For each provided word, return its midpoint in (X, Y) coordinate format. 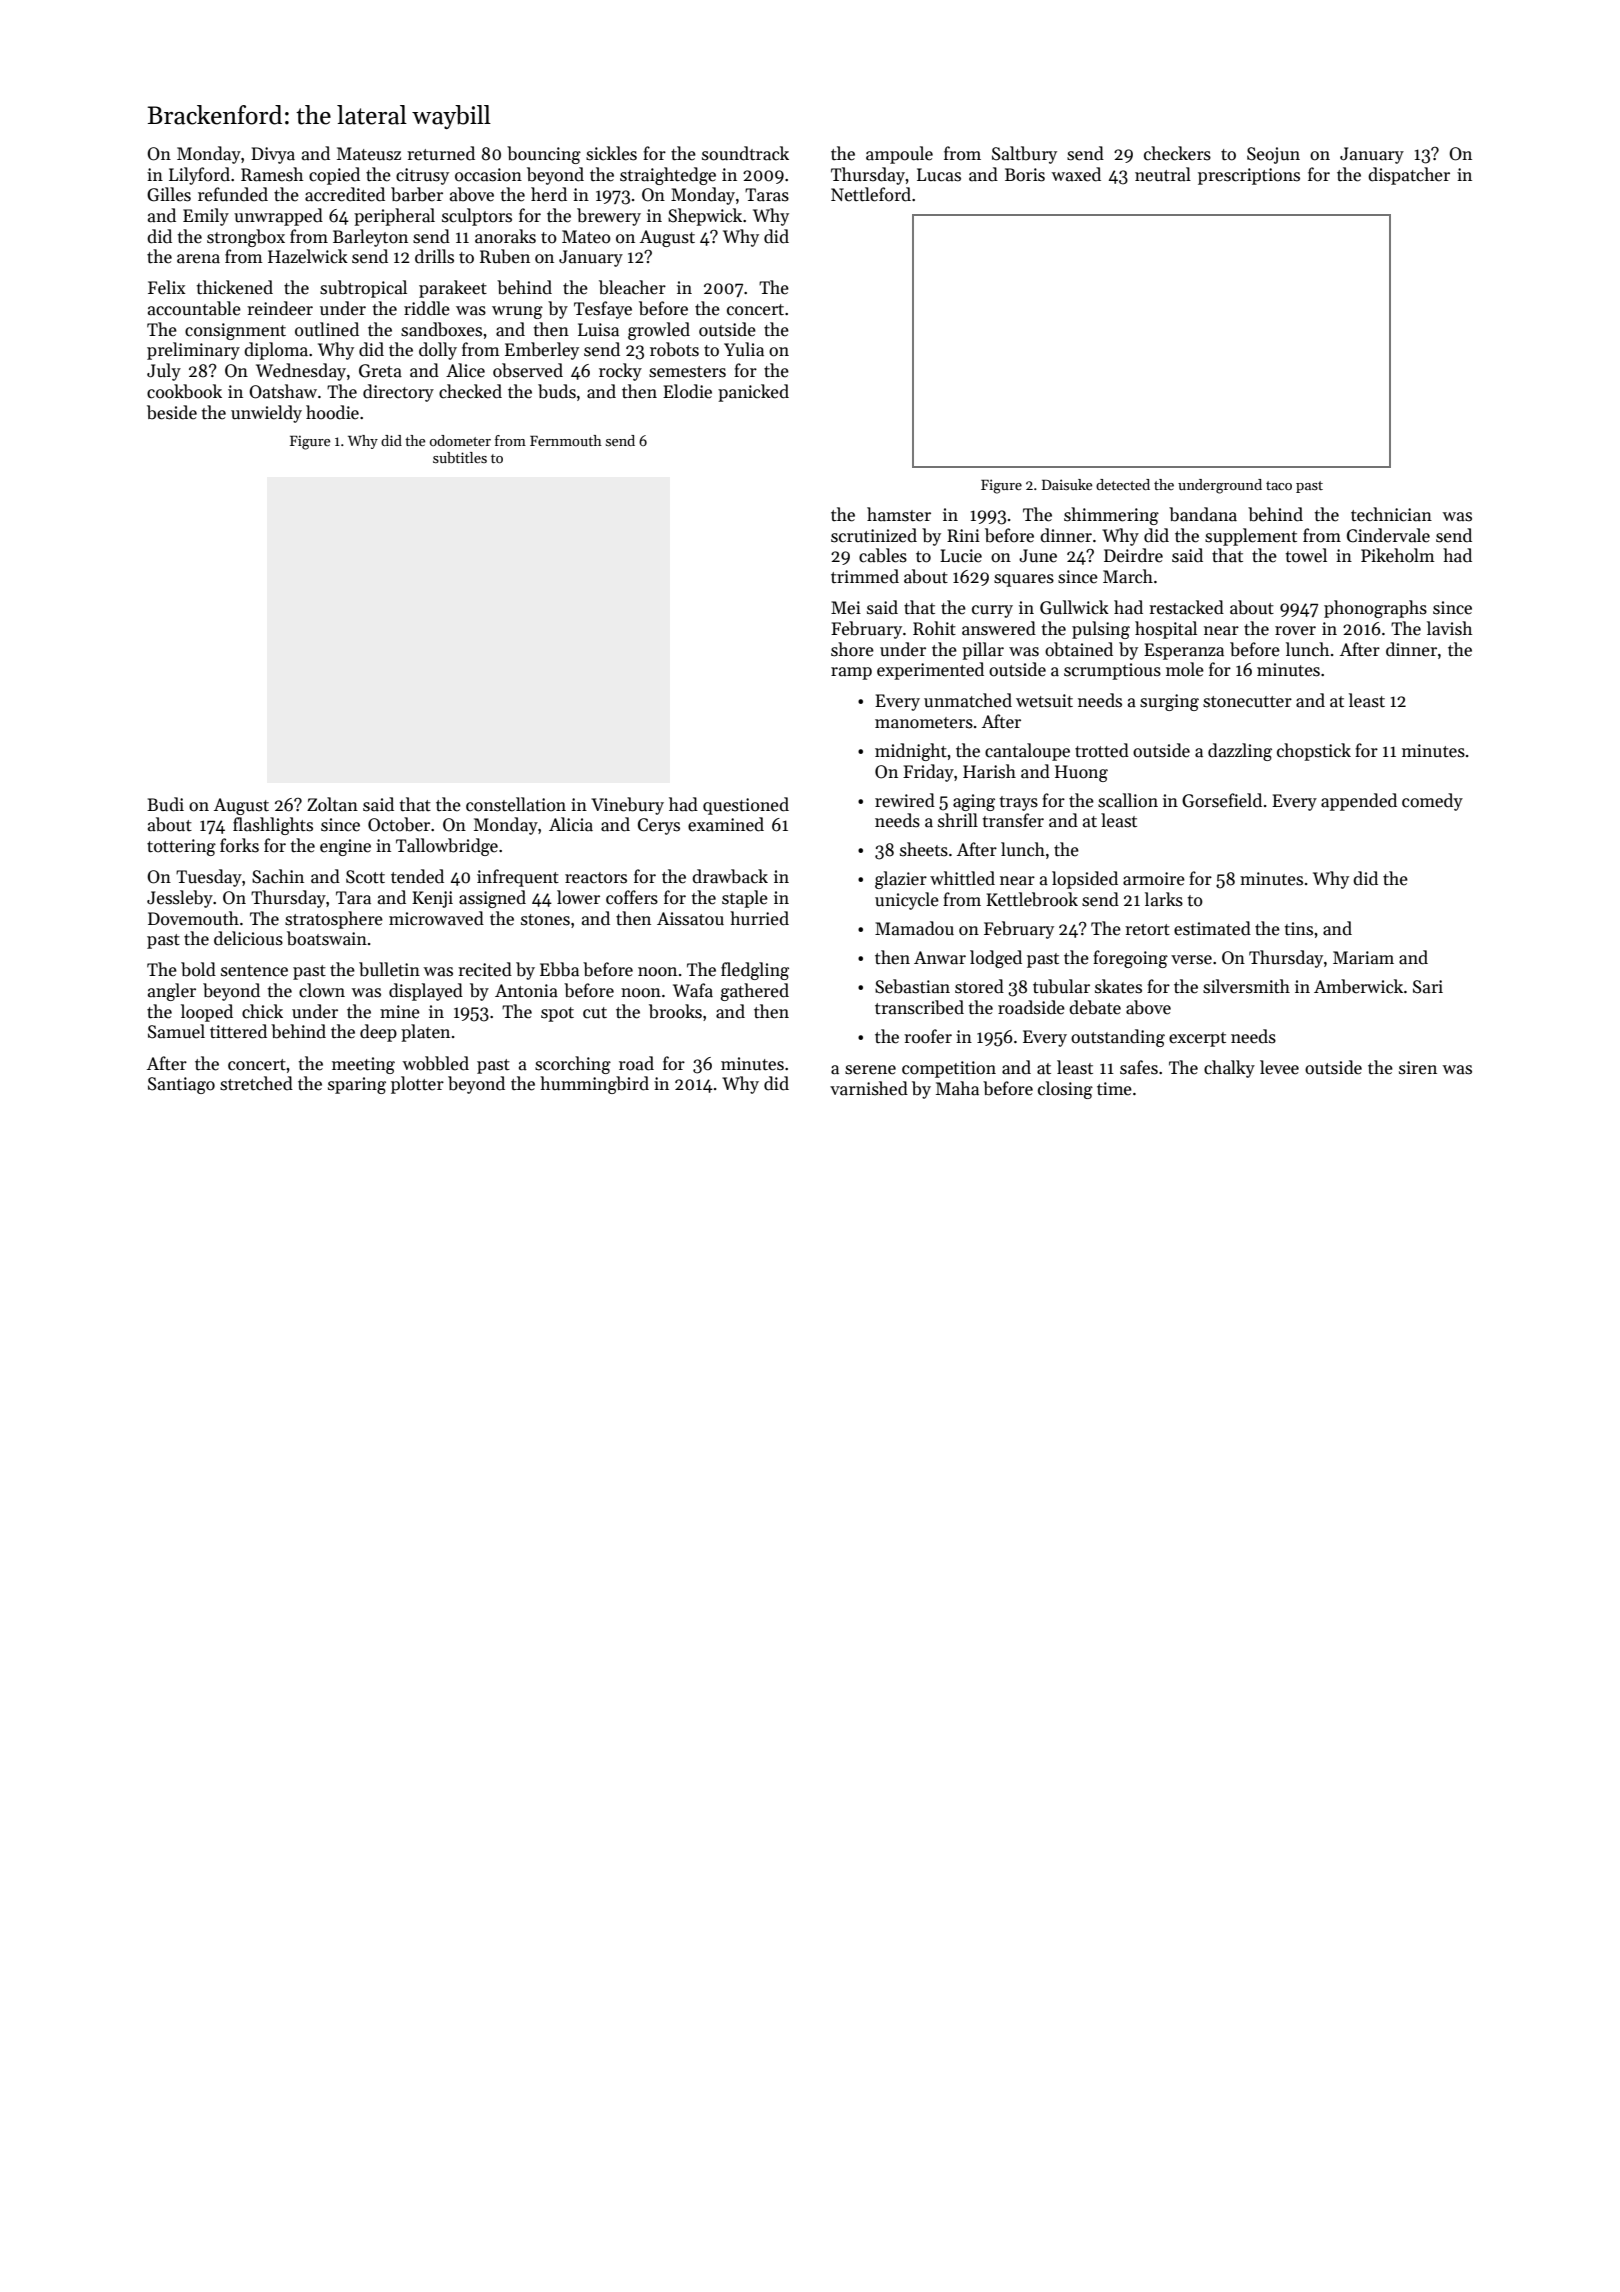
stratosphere (334, 920)
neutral (1163, 174)
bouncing (544, 155)
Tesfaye (603, 310)
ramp (851, 673)
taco (1279, 485)
